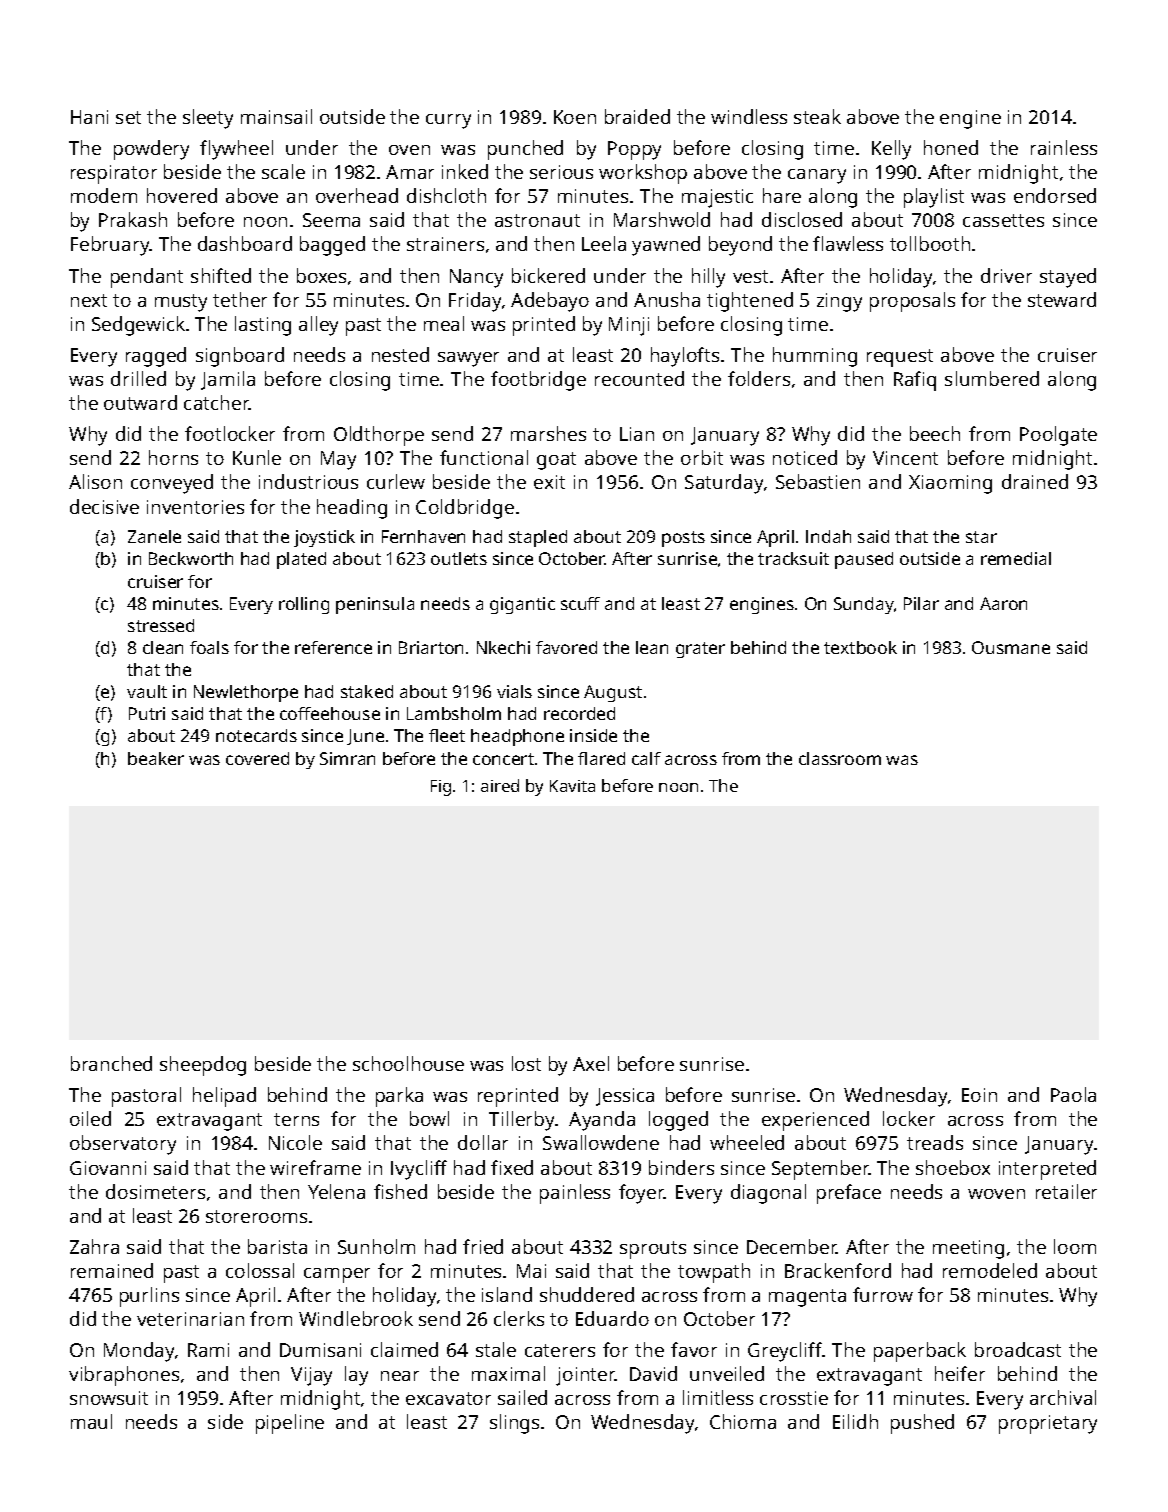 This screenshot has height=1512, width=1168. I want to click on stayed, so click(1068, 278).
